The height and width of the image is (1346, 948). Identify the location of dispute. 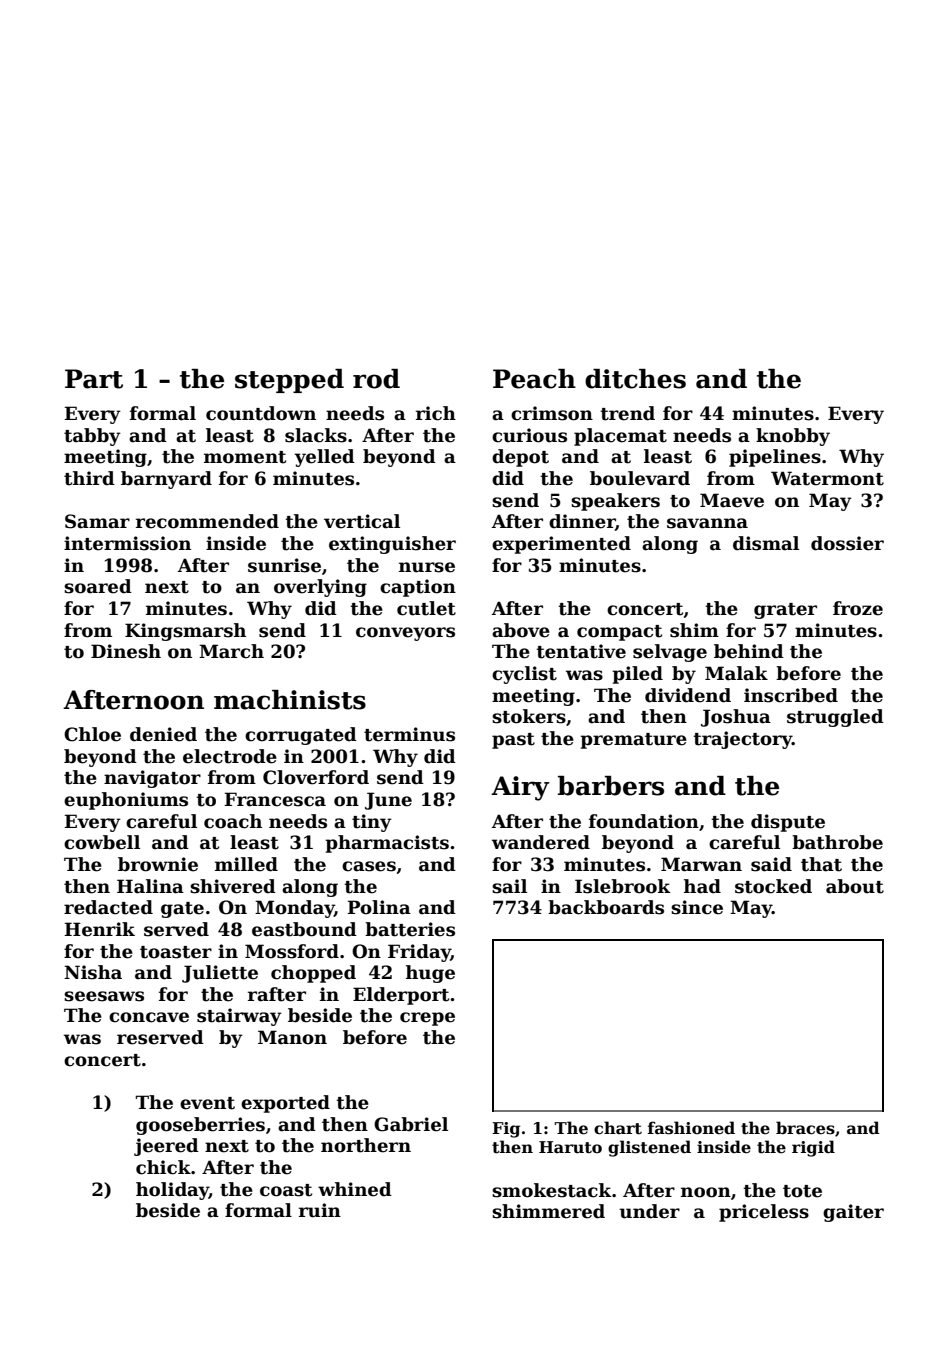
(788, 823).
